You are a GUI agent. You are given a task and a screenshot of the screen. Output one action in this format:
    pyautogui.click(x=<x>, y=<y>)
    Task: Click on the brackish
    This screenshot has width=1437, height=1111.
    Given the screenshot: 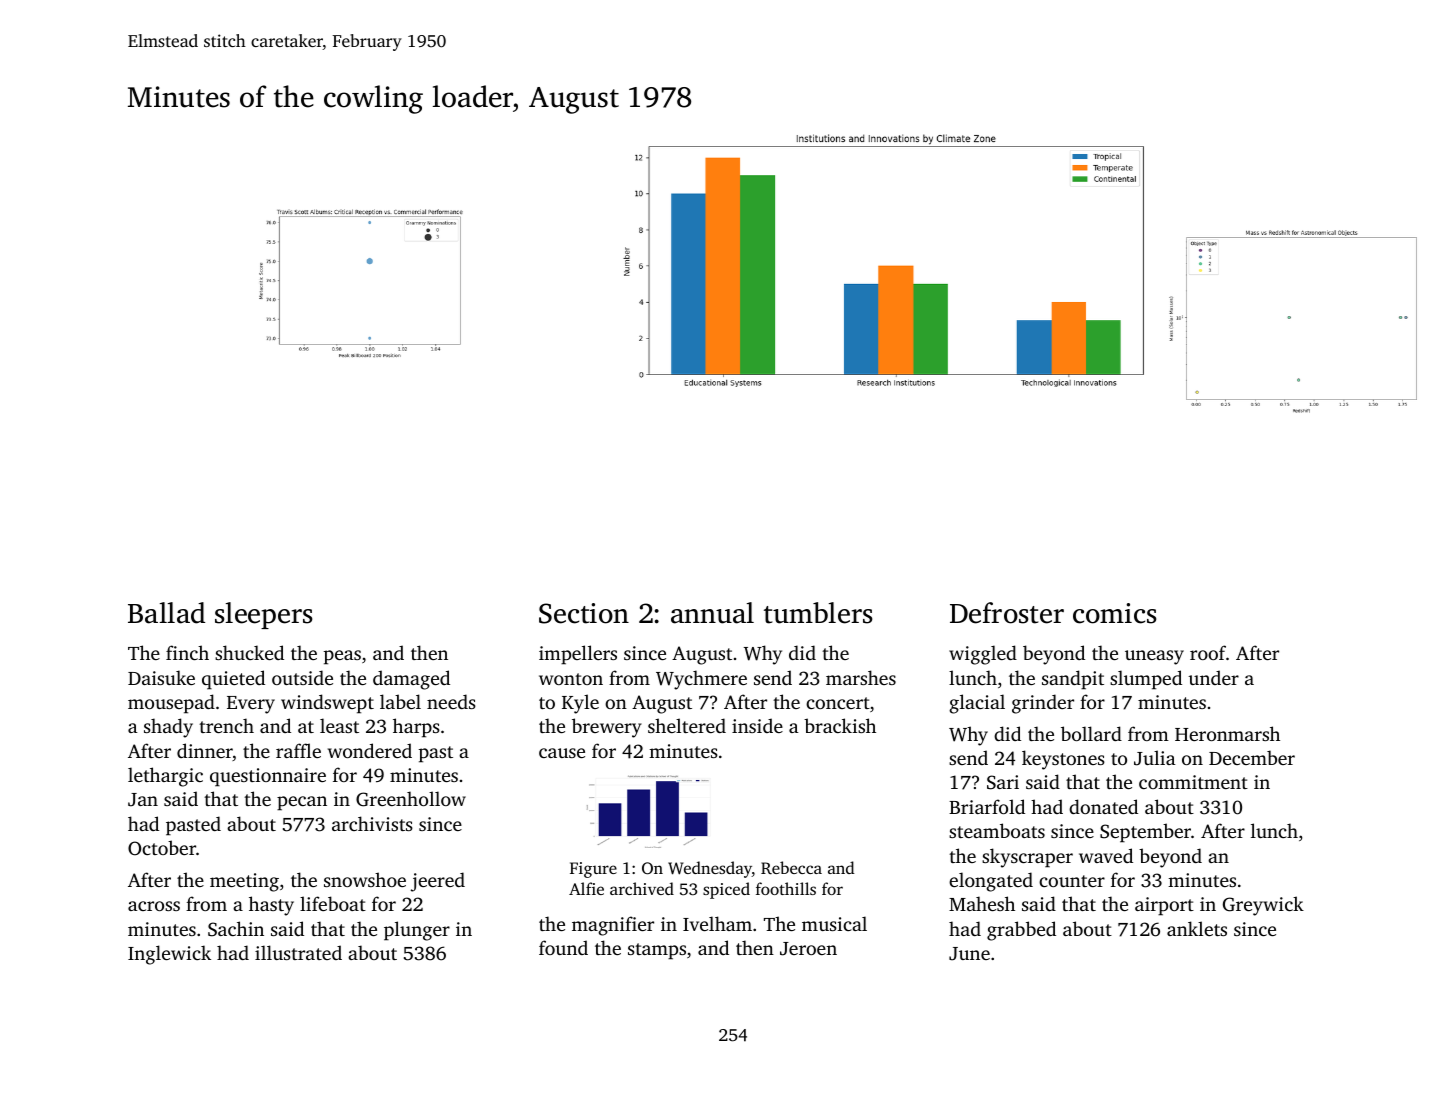 What is the action you would take?
    pyautogui.click(x=840, y=725)
